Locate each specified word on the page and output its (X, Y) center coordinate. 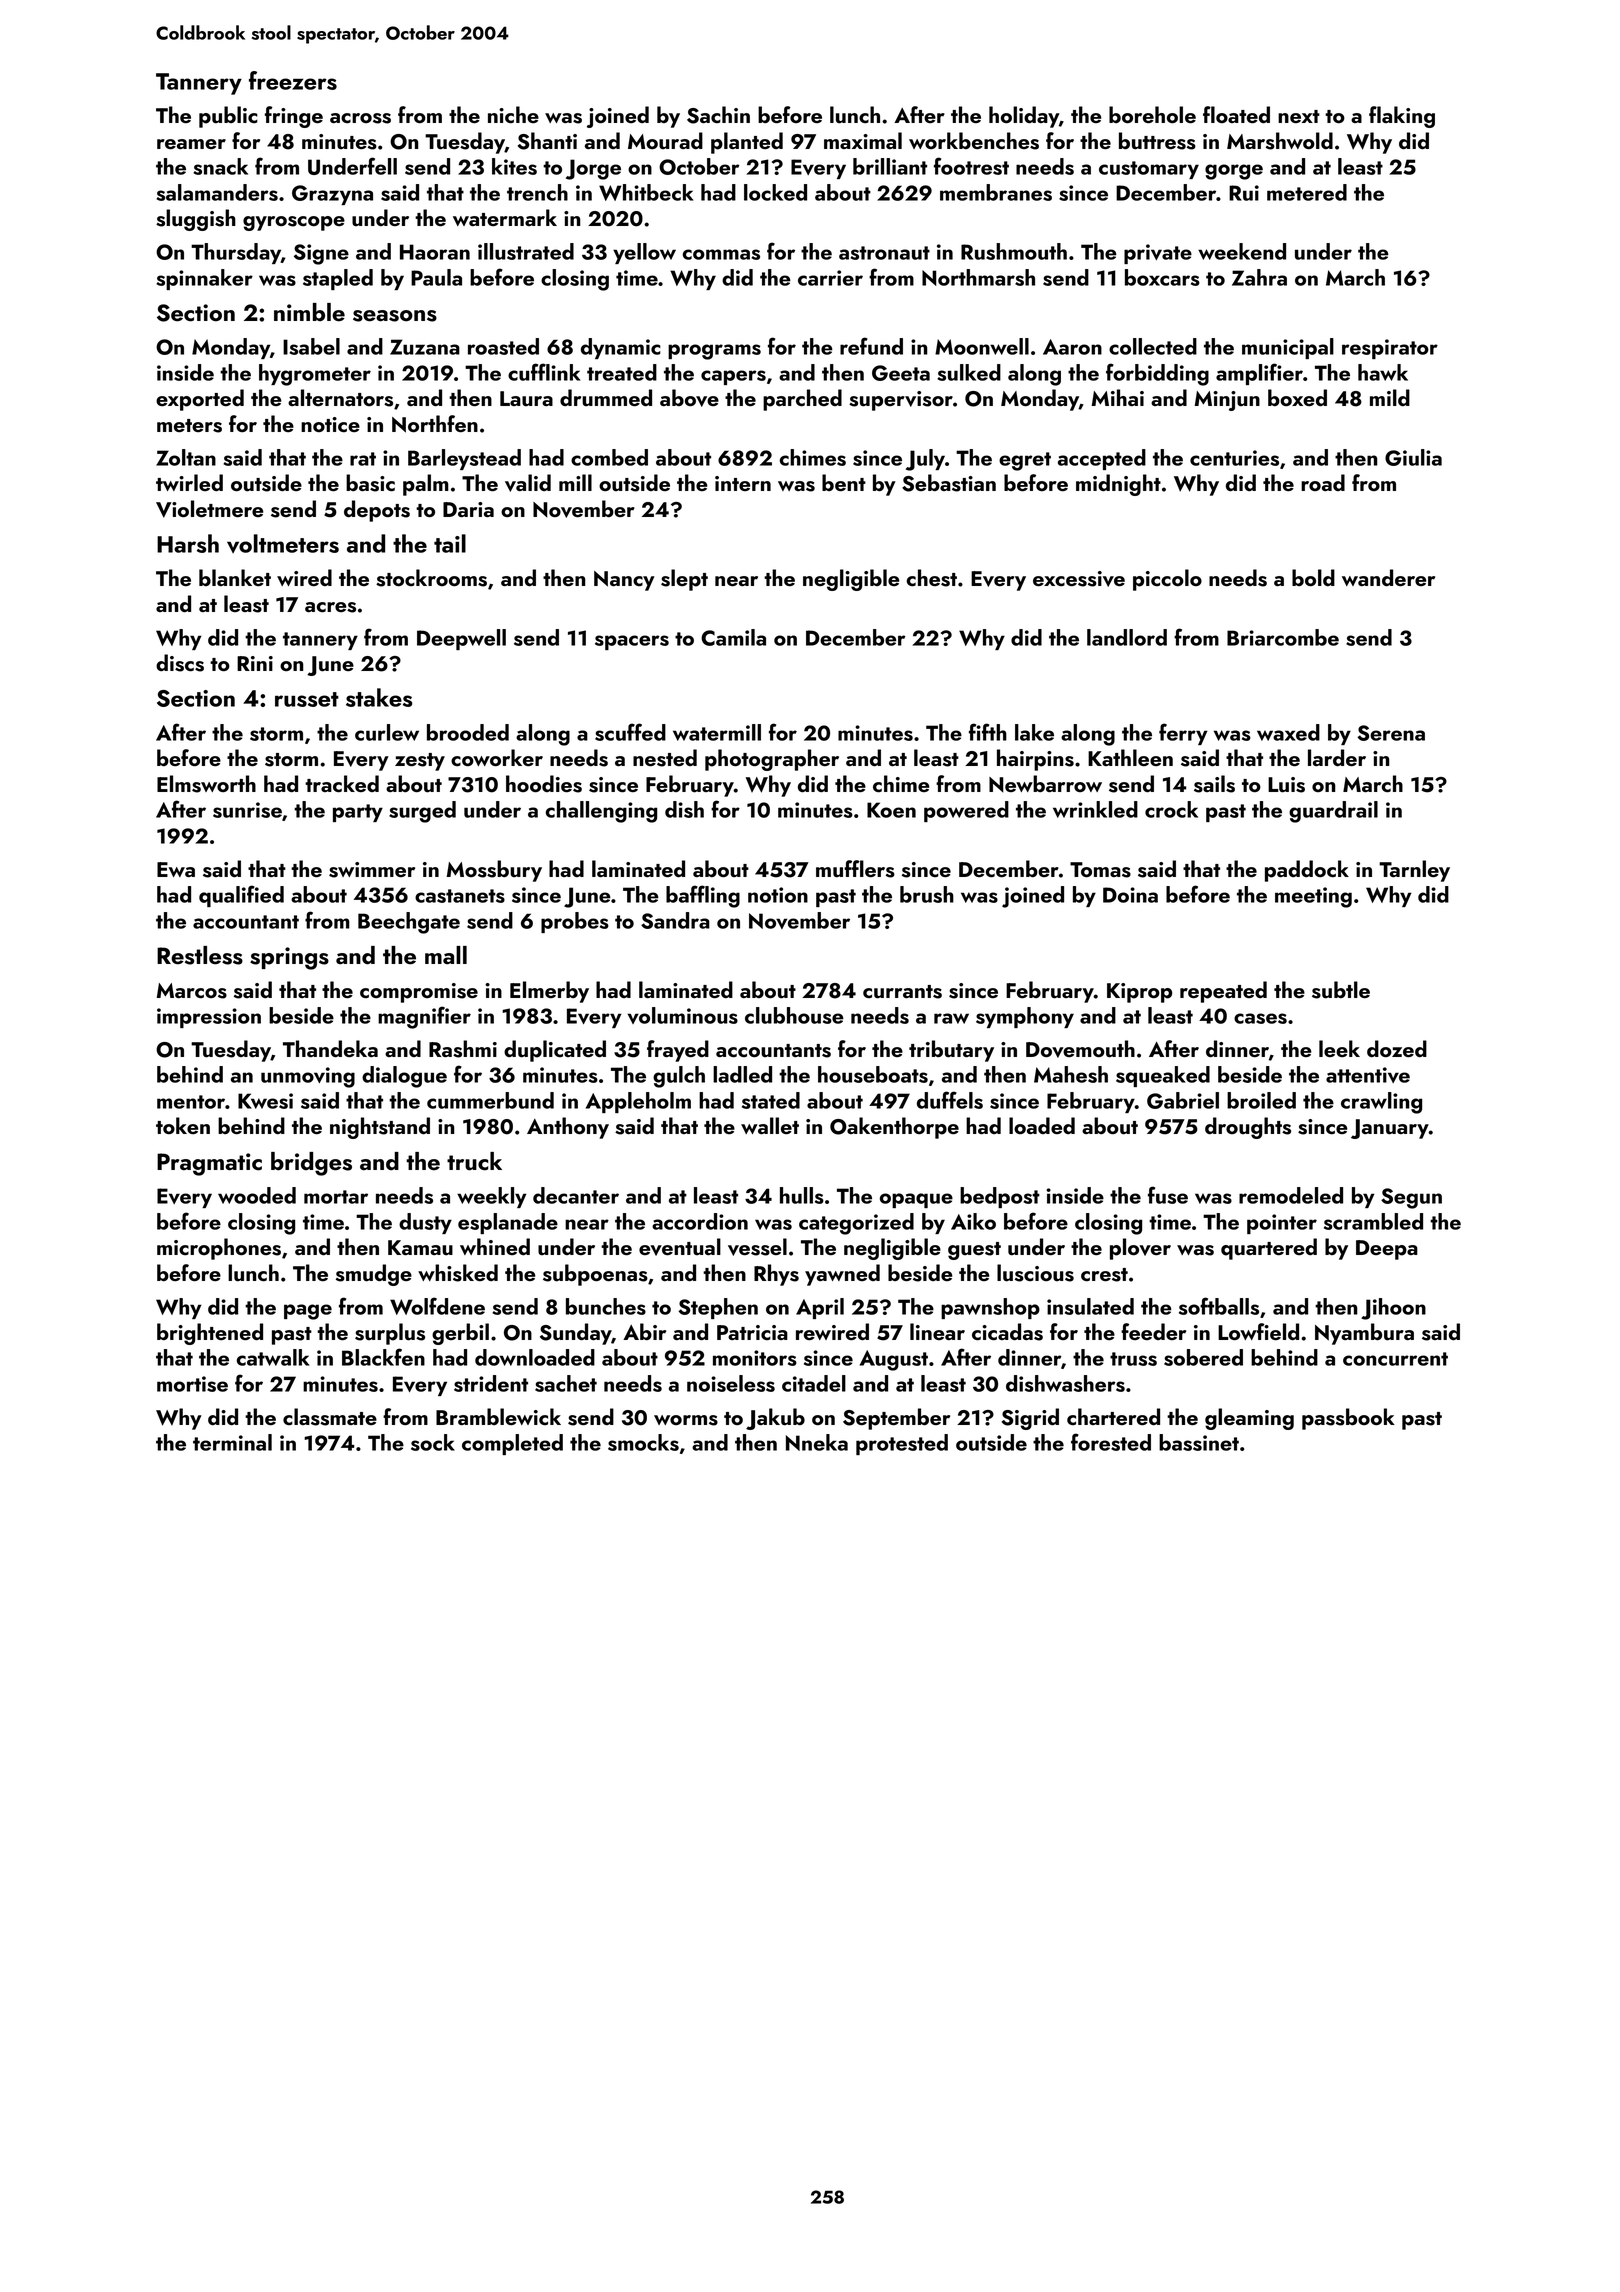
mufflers (855, 869)
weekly (492, 1197)
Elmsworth (206, 784)
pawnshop (990, 1308)
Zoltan (186, 457)
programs (714, 352)
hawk (1383, 372)
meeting (1313, 897)
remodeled (1291, 1195)
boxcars (1162, 277)
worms (686, 1420)
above (689, 398)
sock (433, 1442)
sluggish (196, 220)
